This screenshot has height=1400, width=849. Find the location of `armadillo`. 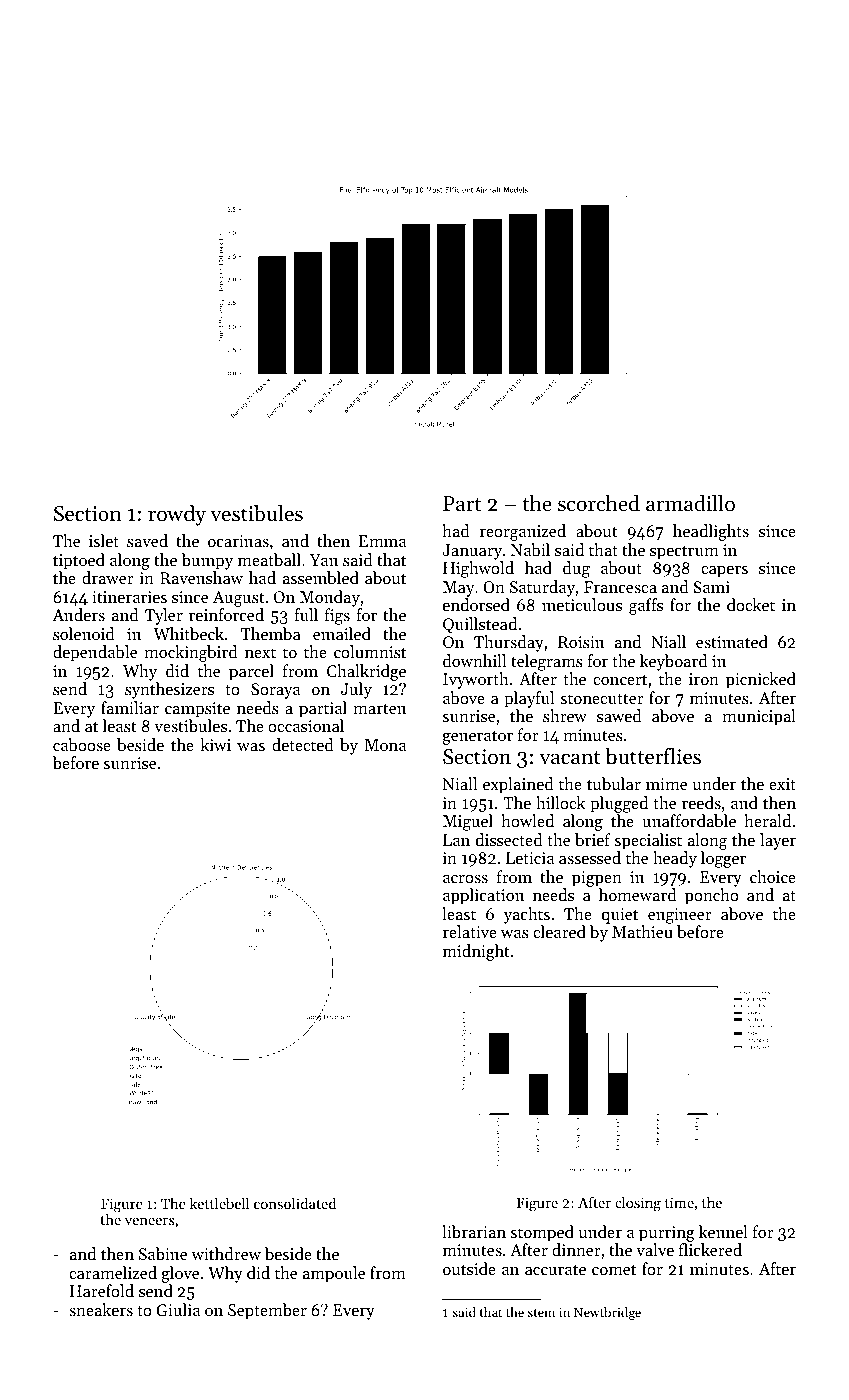

armadillo is located at coordinates (690, 503).
